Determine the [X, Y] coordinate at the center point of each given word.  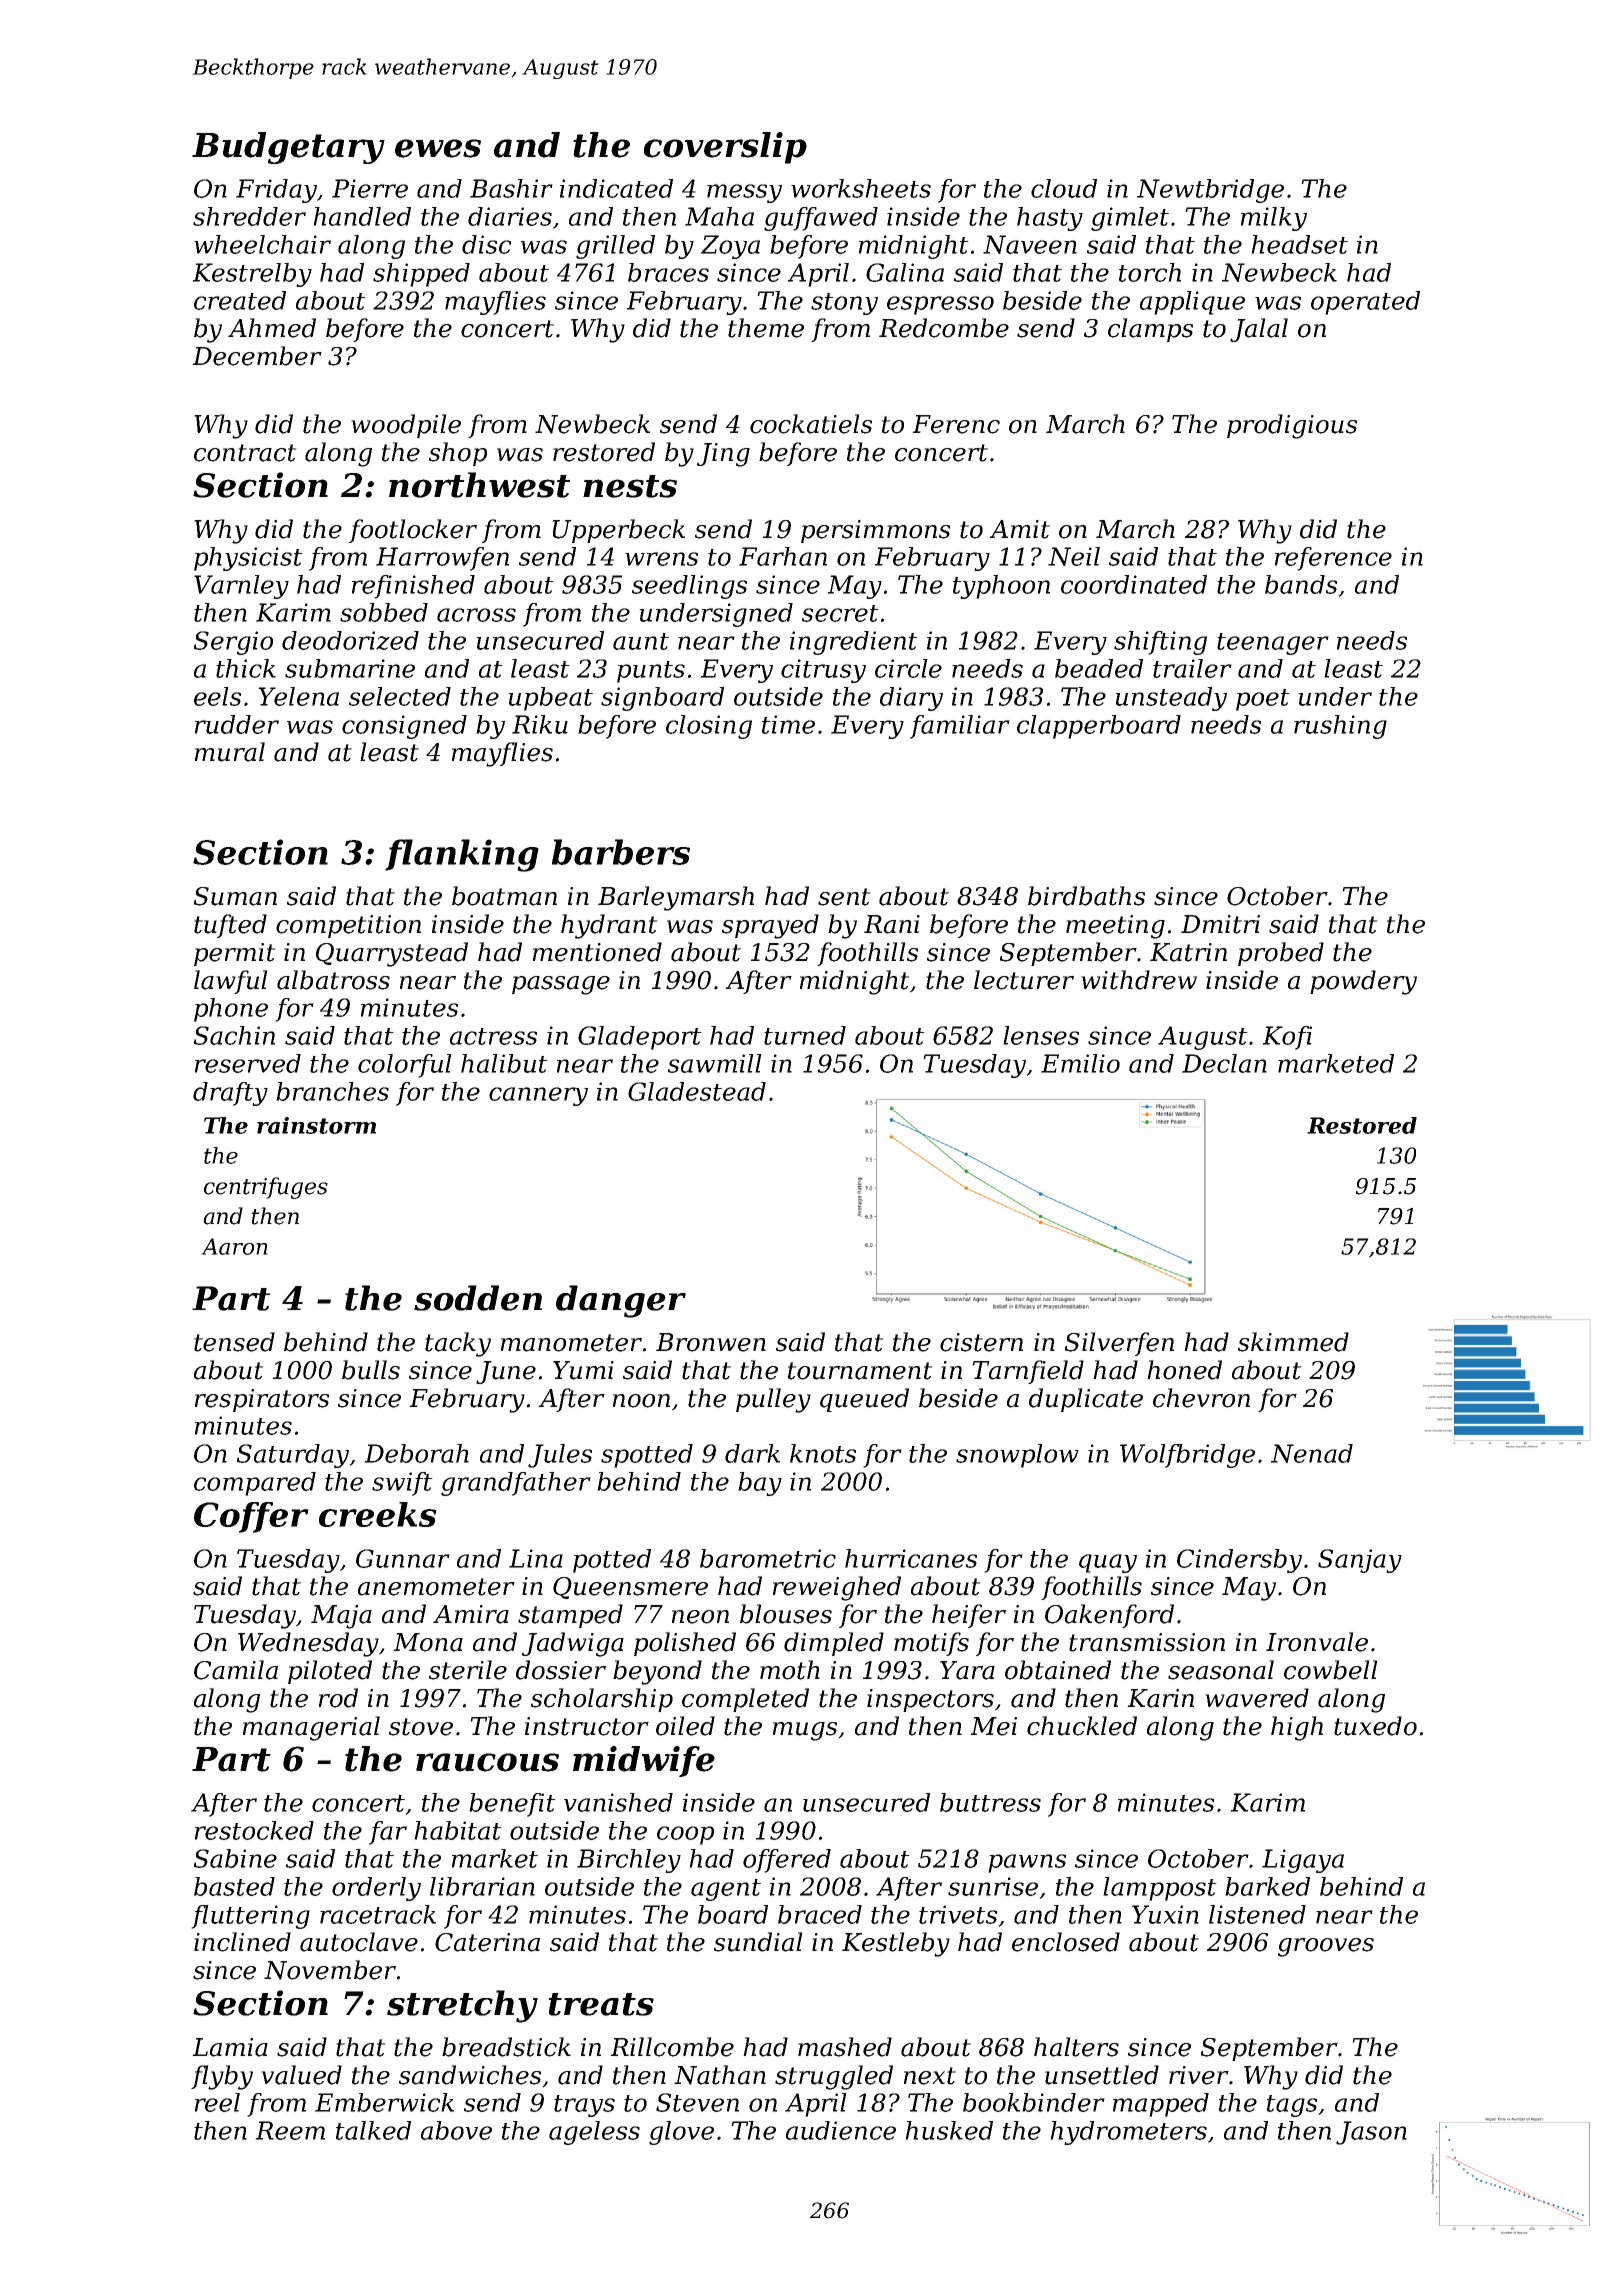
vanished [618, 1802]
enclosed [1066, 1942]
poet [1263, 700]
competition [348, 926]
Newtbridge [1210, 191]
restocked [254, 1830]
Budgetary [288, 148]
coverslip [725, 148]
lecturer [1024, 980]
